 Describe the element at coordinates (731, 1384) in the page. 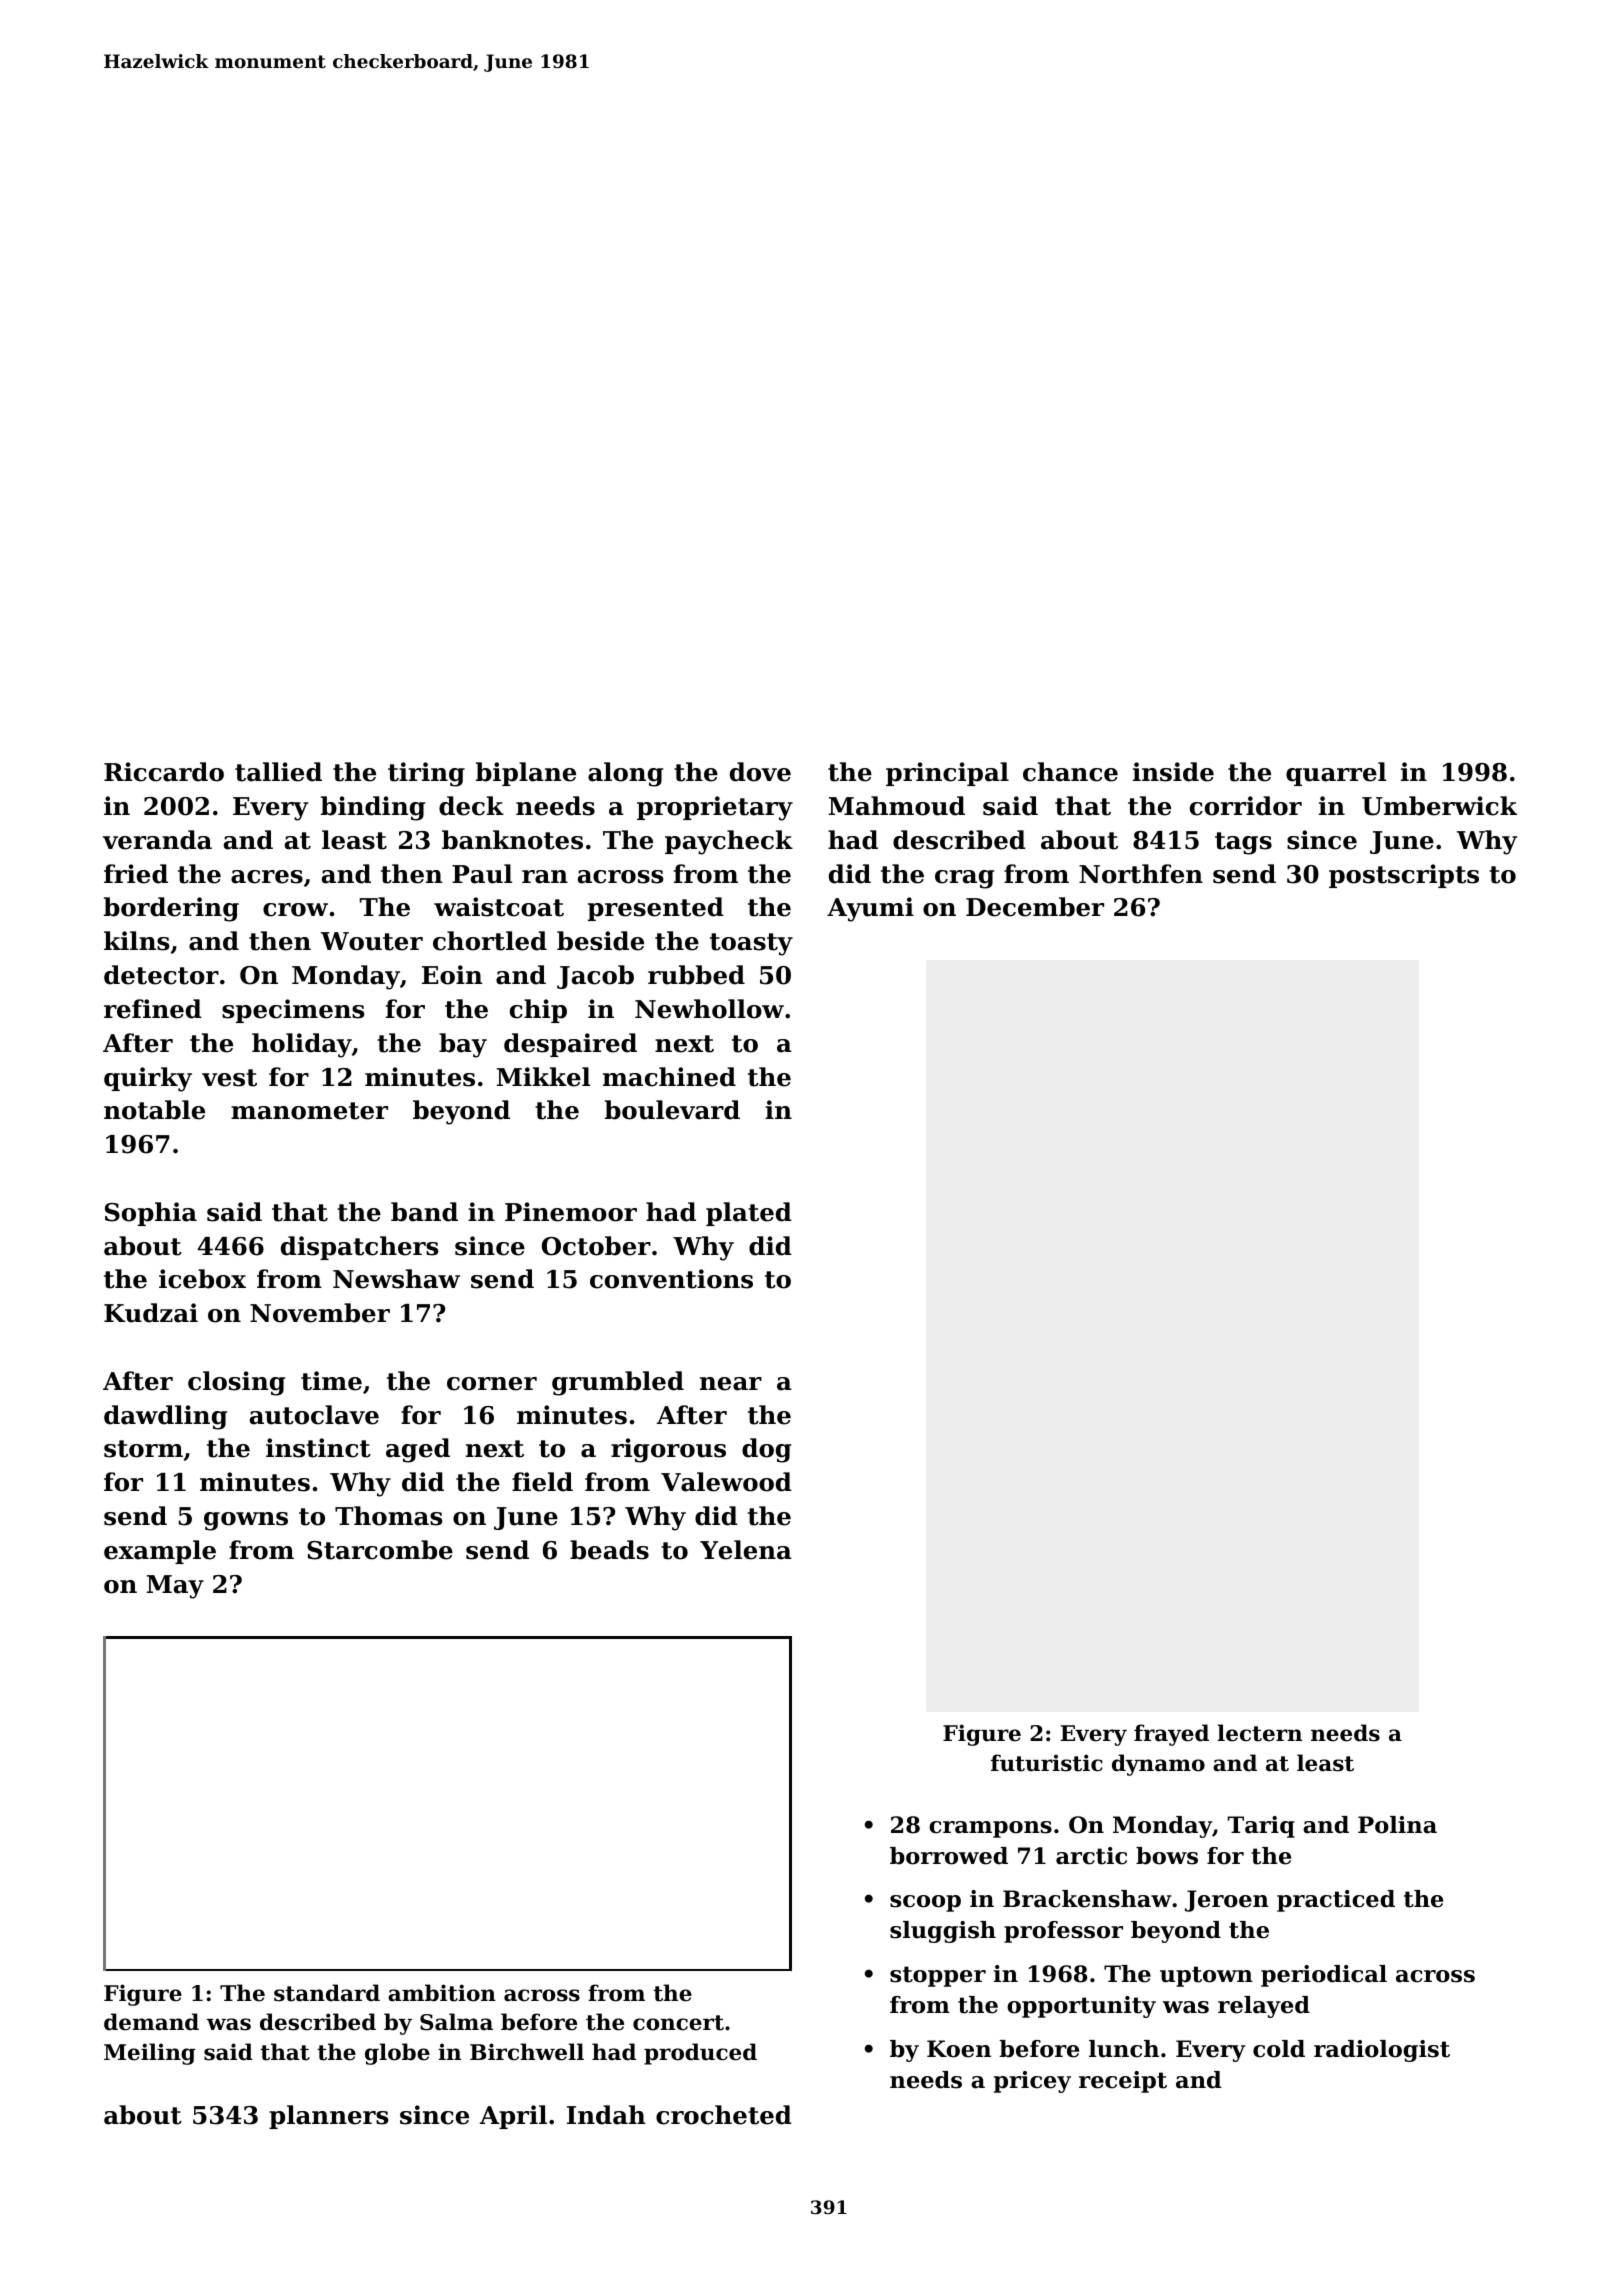

I see `near` at that location.
